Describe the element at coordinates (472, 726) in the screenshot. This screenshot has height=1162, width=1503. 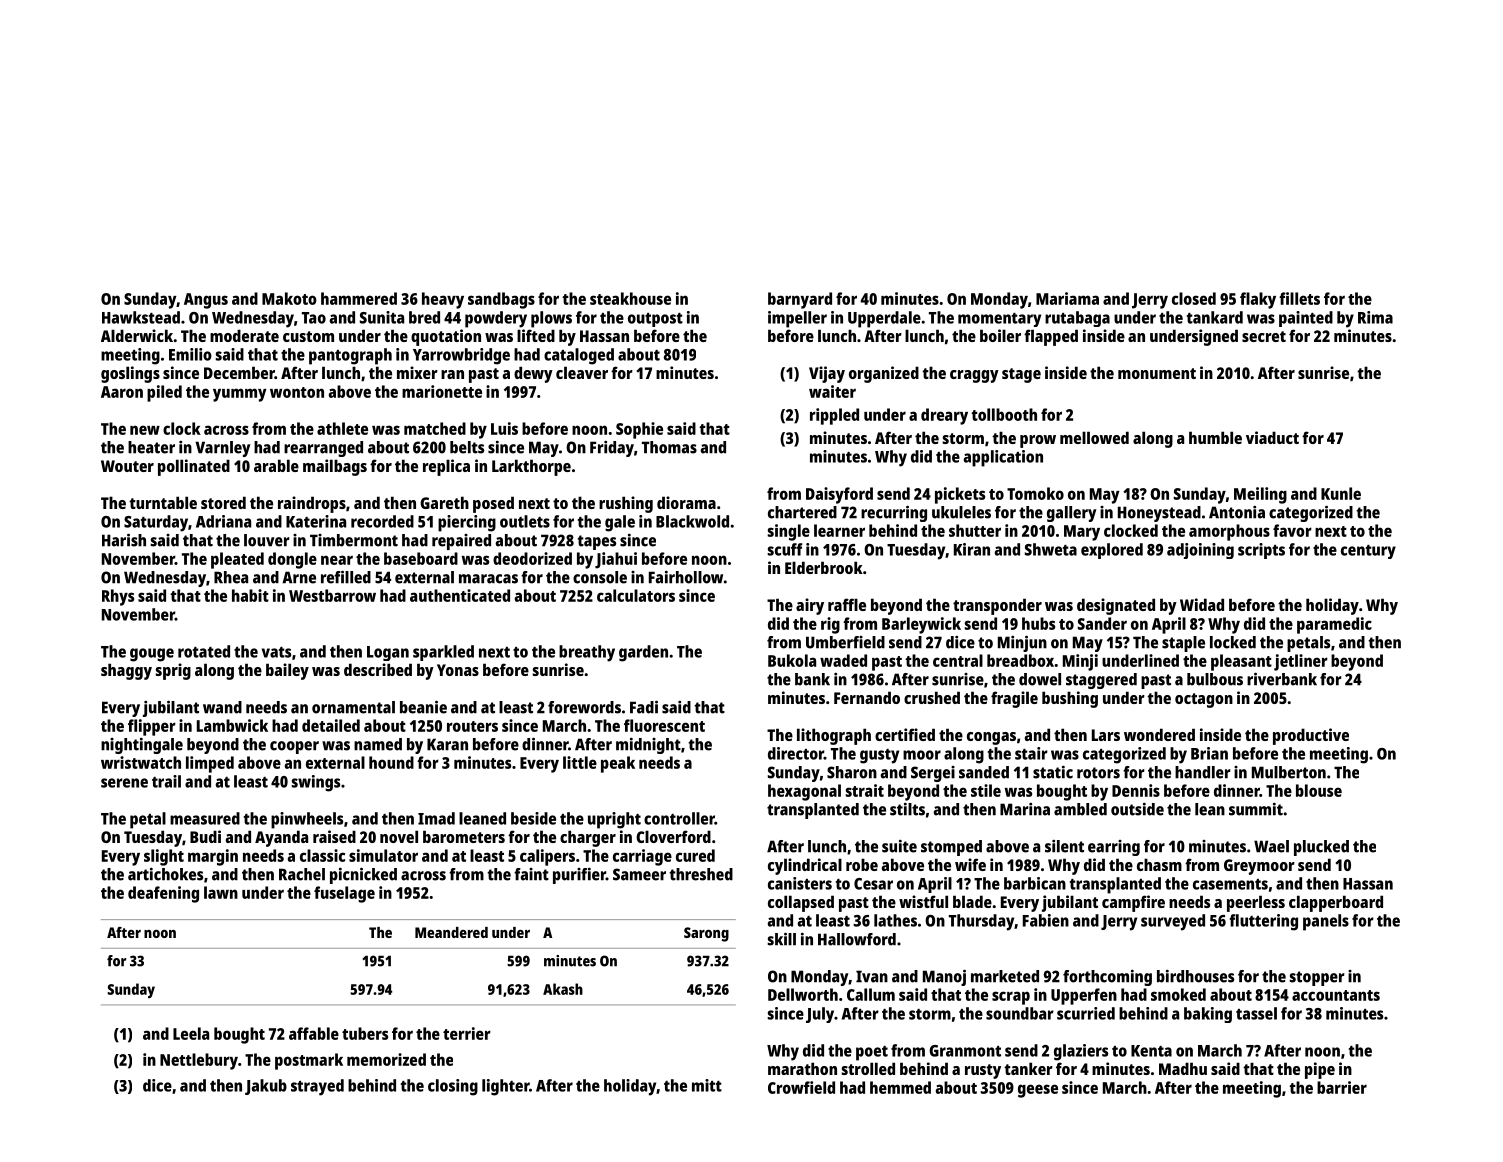
I see `routers` at that location.
